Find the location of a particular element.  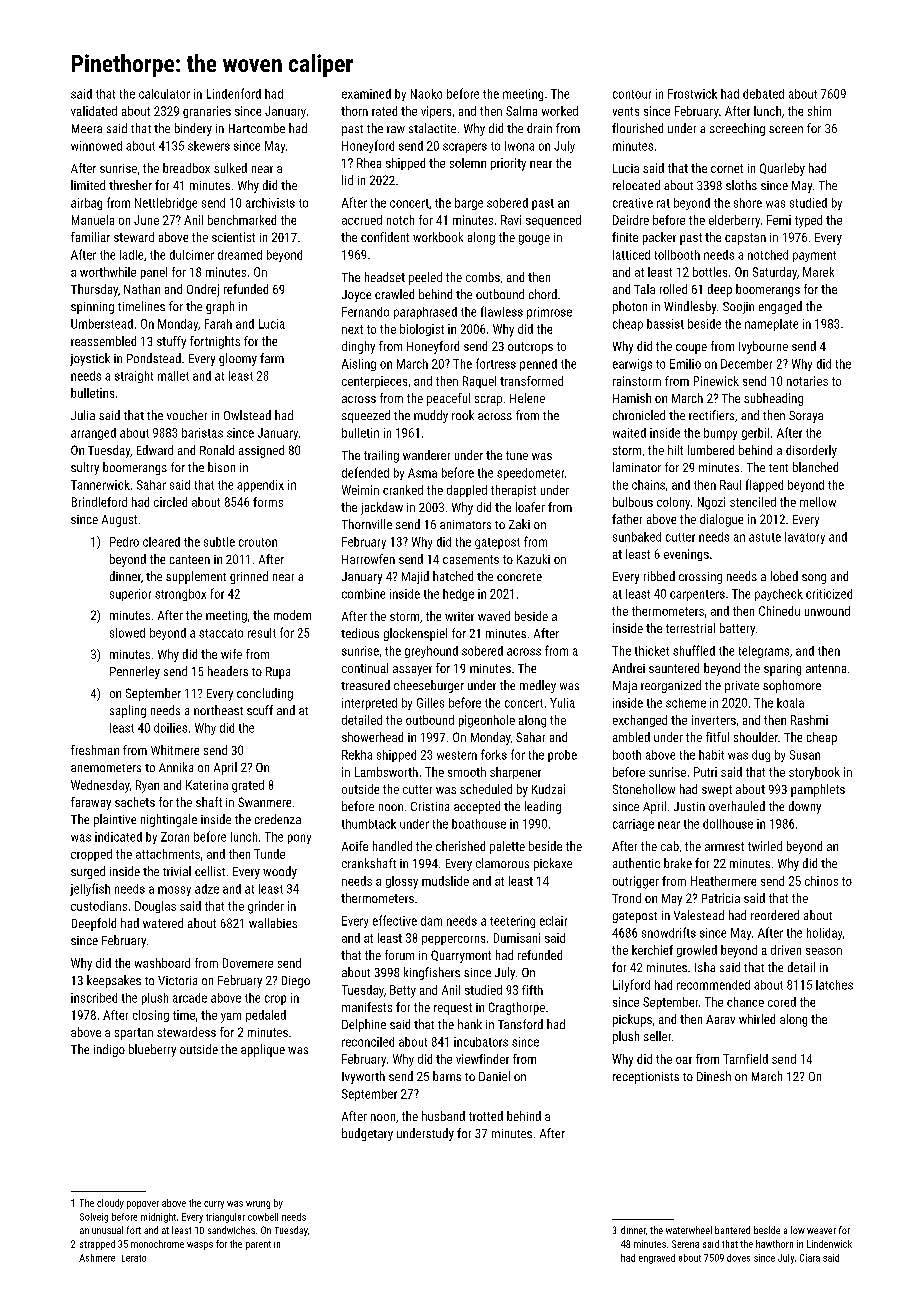

Helene is located at coordinates (527, 398).
